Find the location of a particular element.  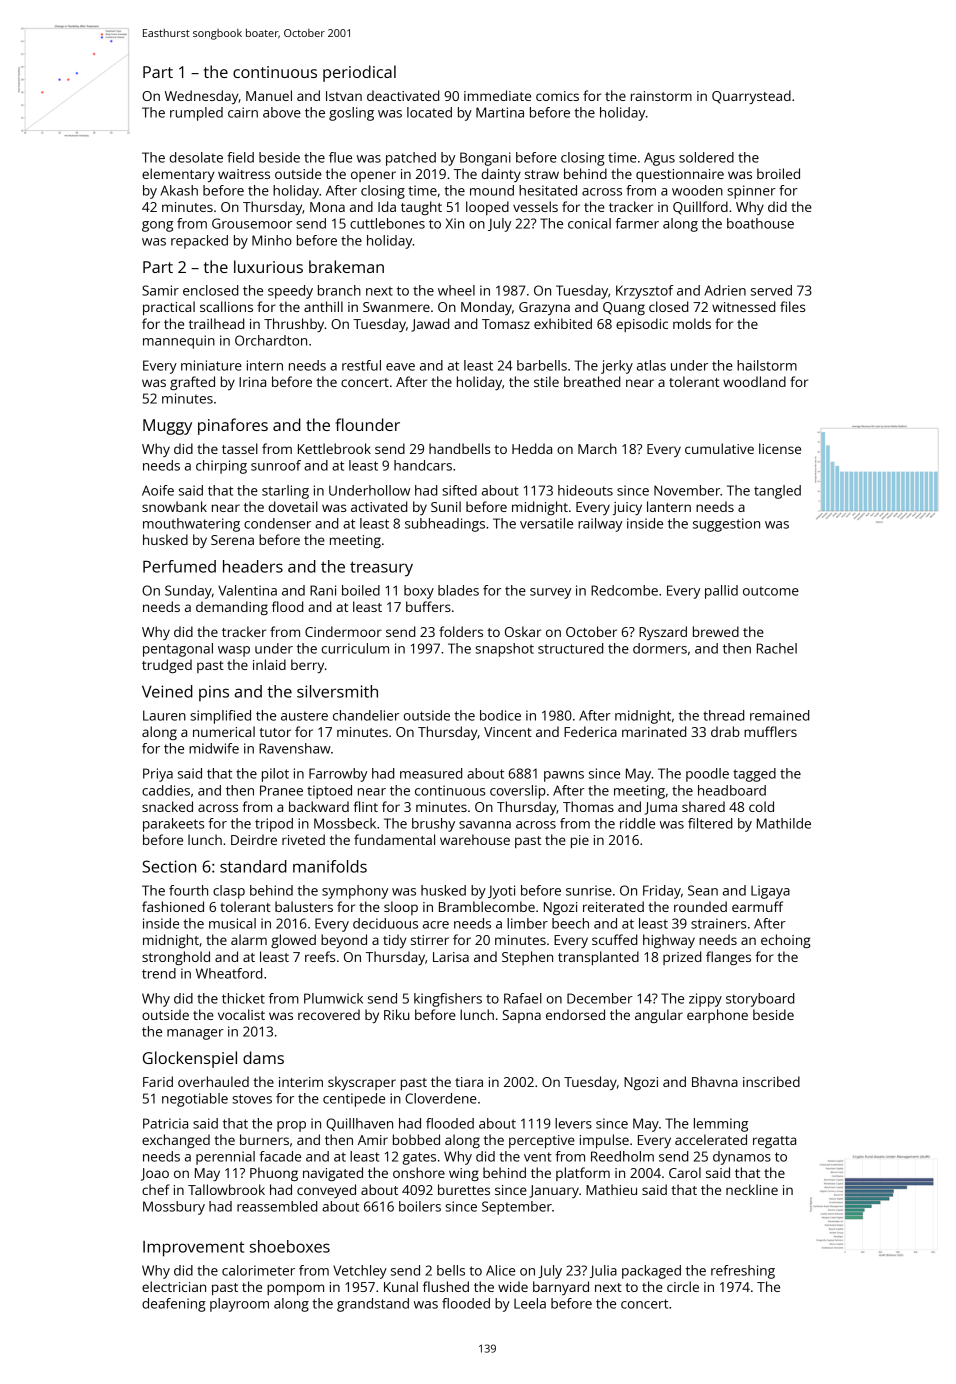

Aoife is located at coordinates (158, 490).
